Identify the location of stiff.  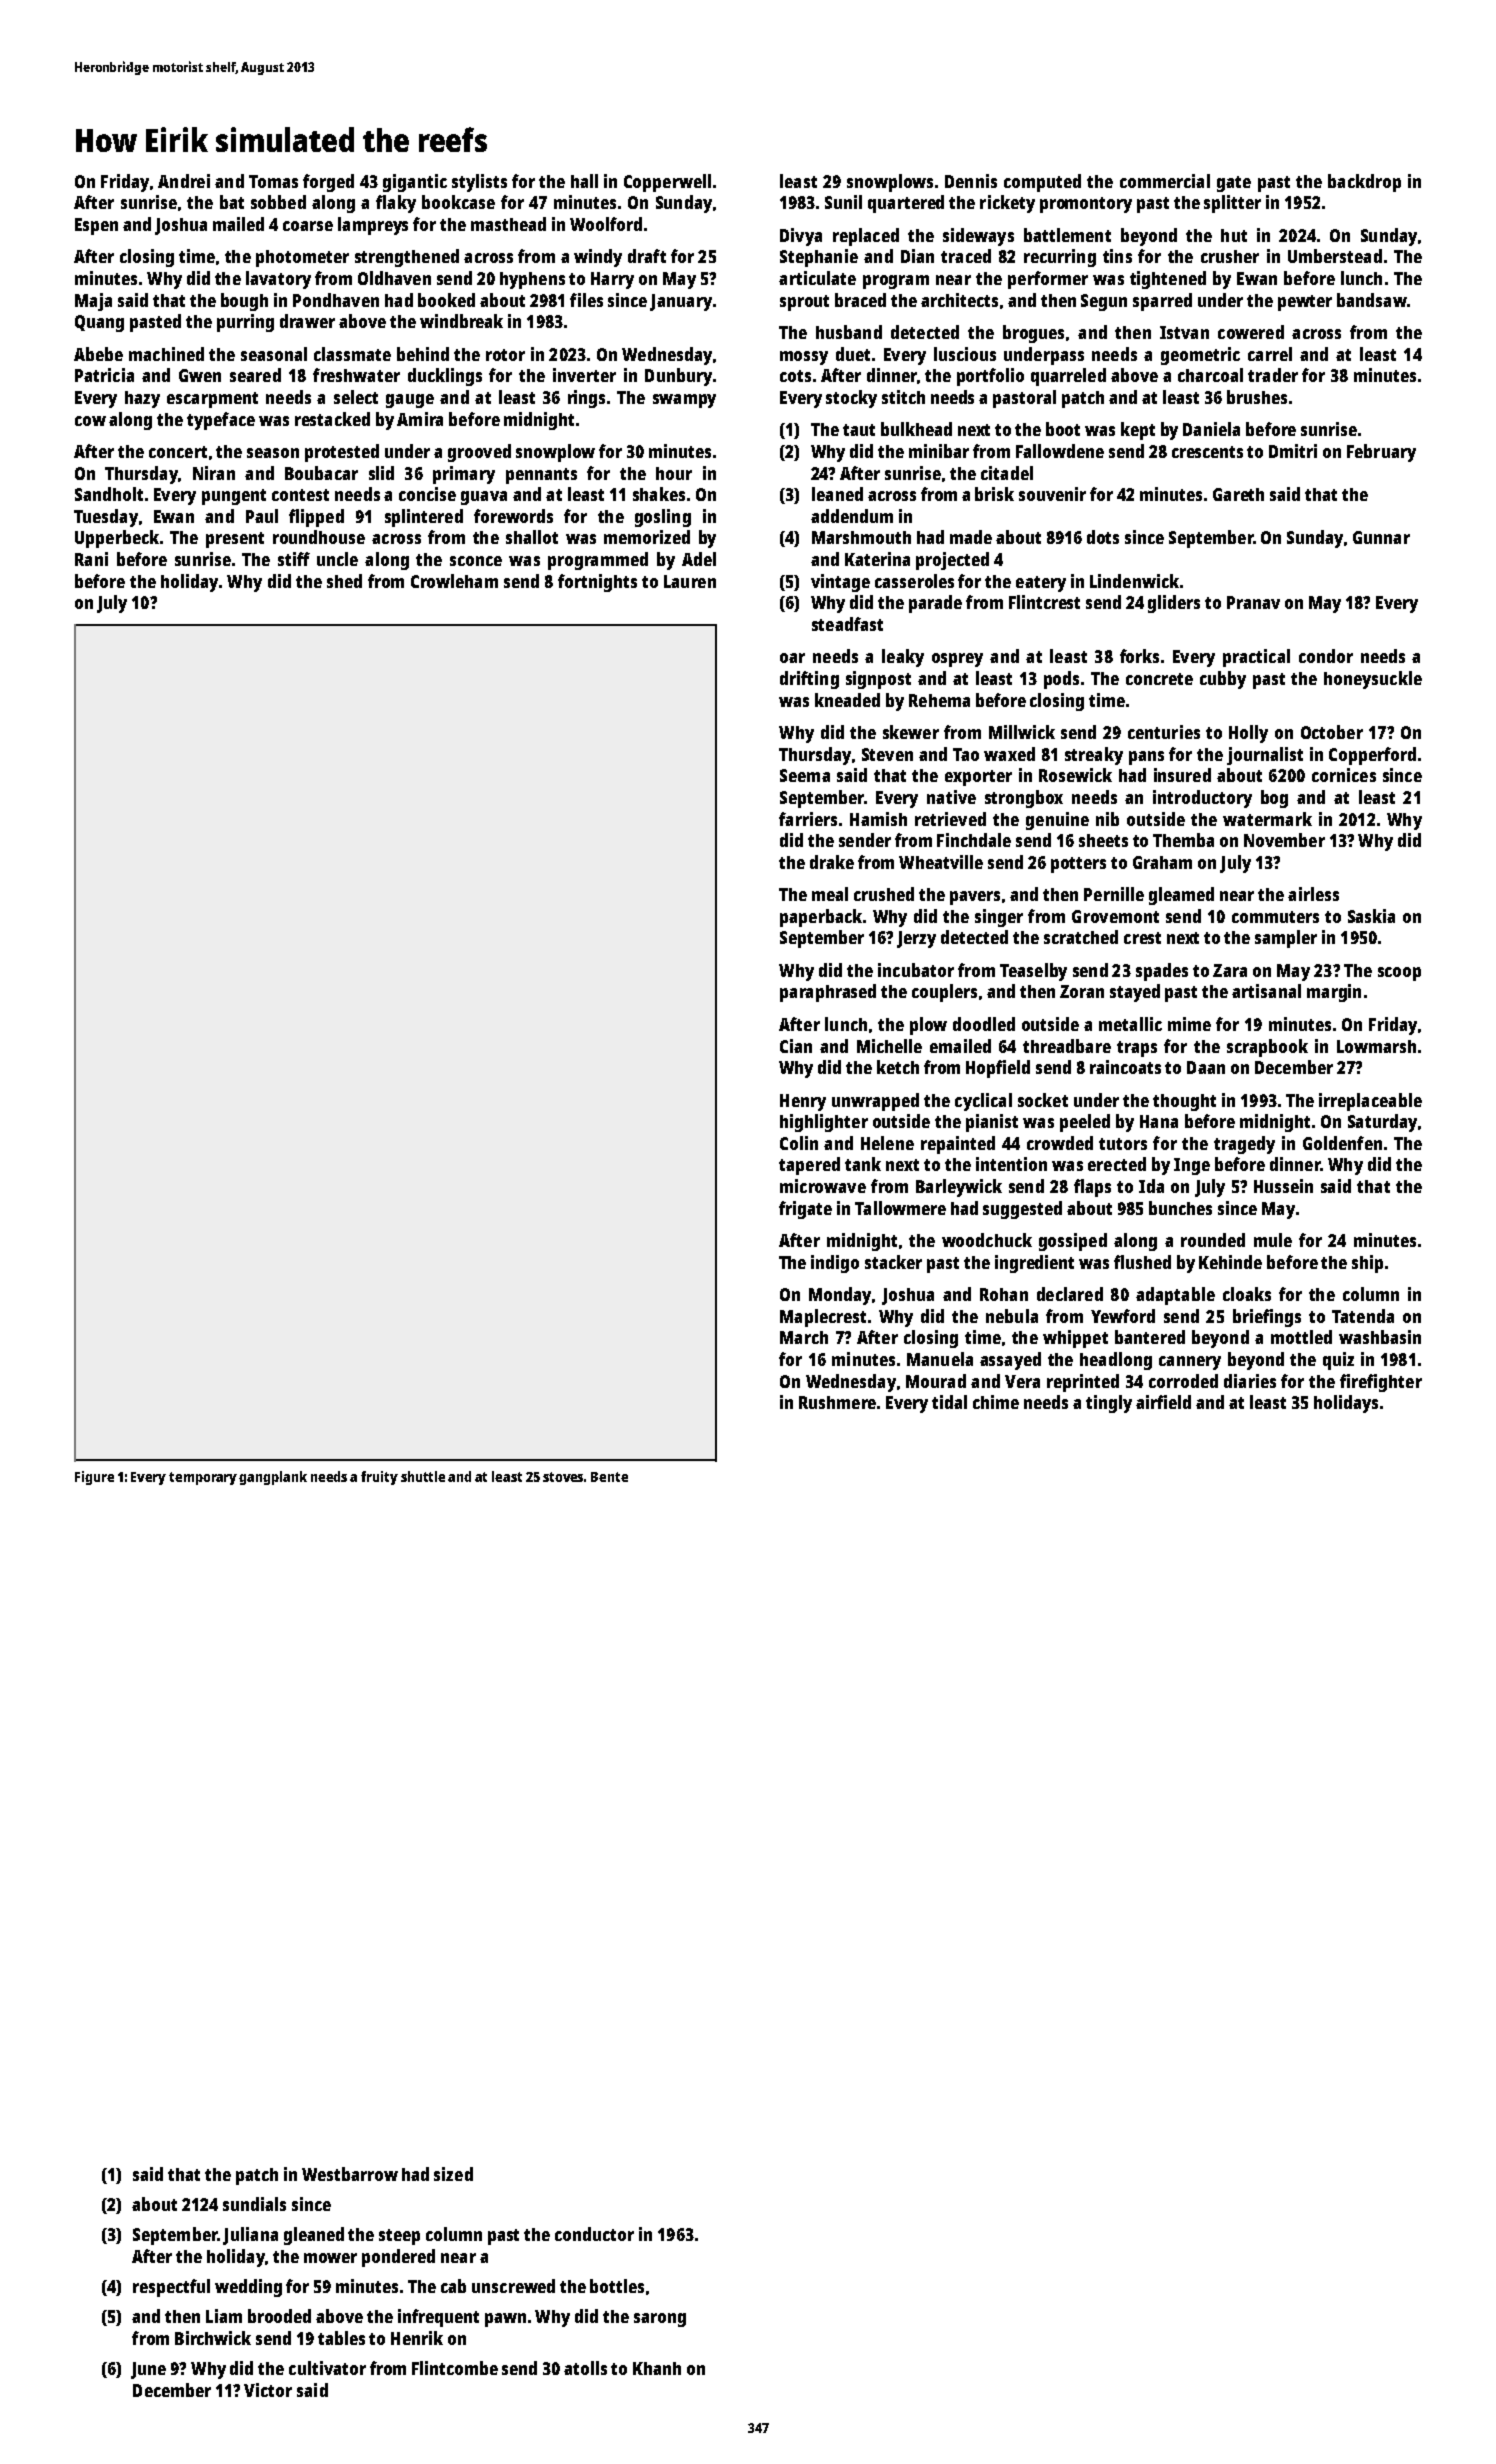
(294, 559).
